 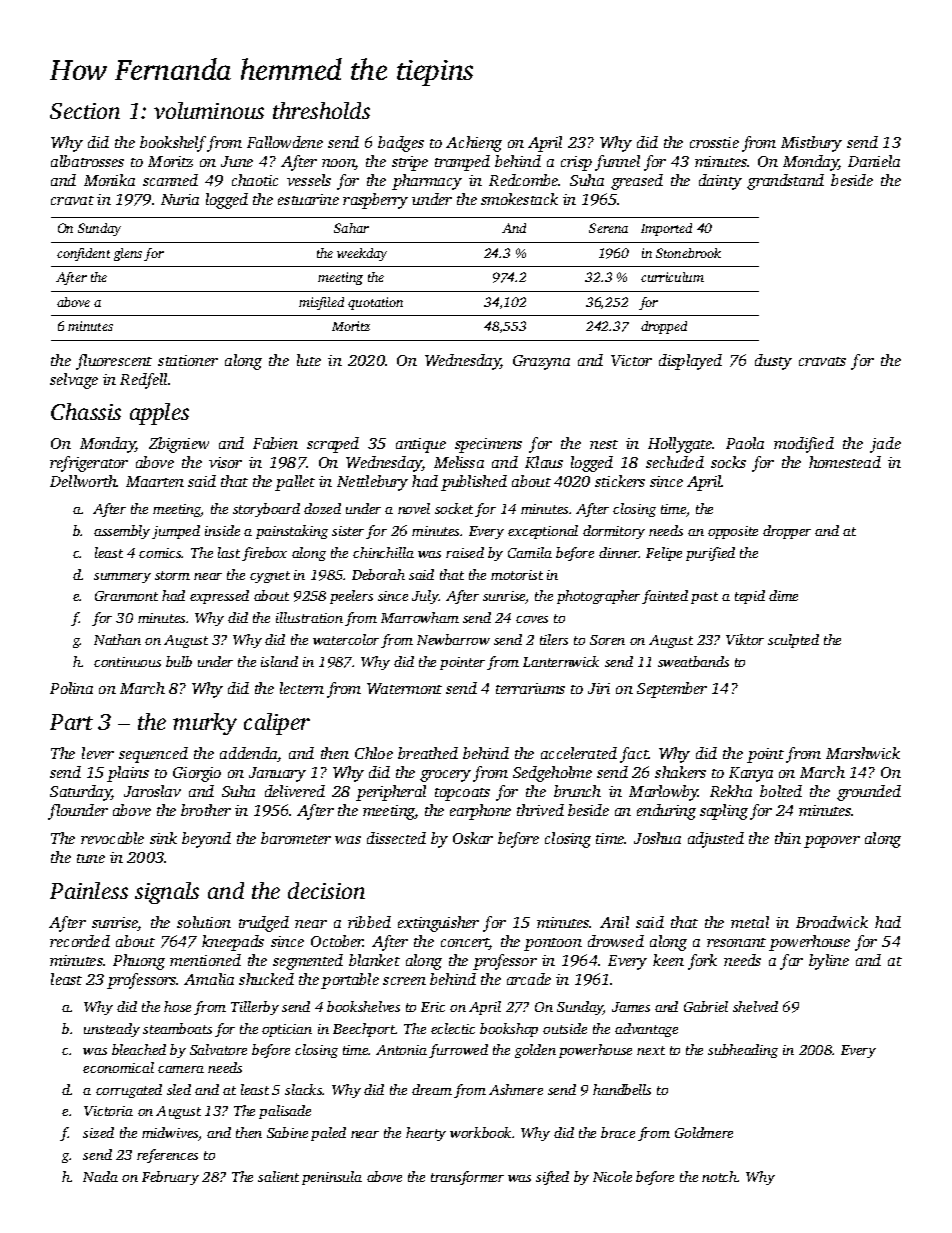 I want to click on sculpted, so click(x=793, y=641).
